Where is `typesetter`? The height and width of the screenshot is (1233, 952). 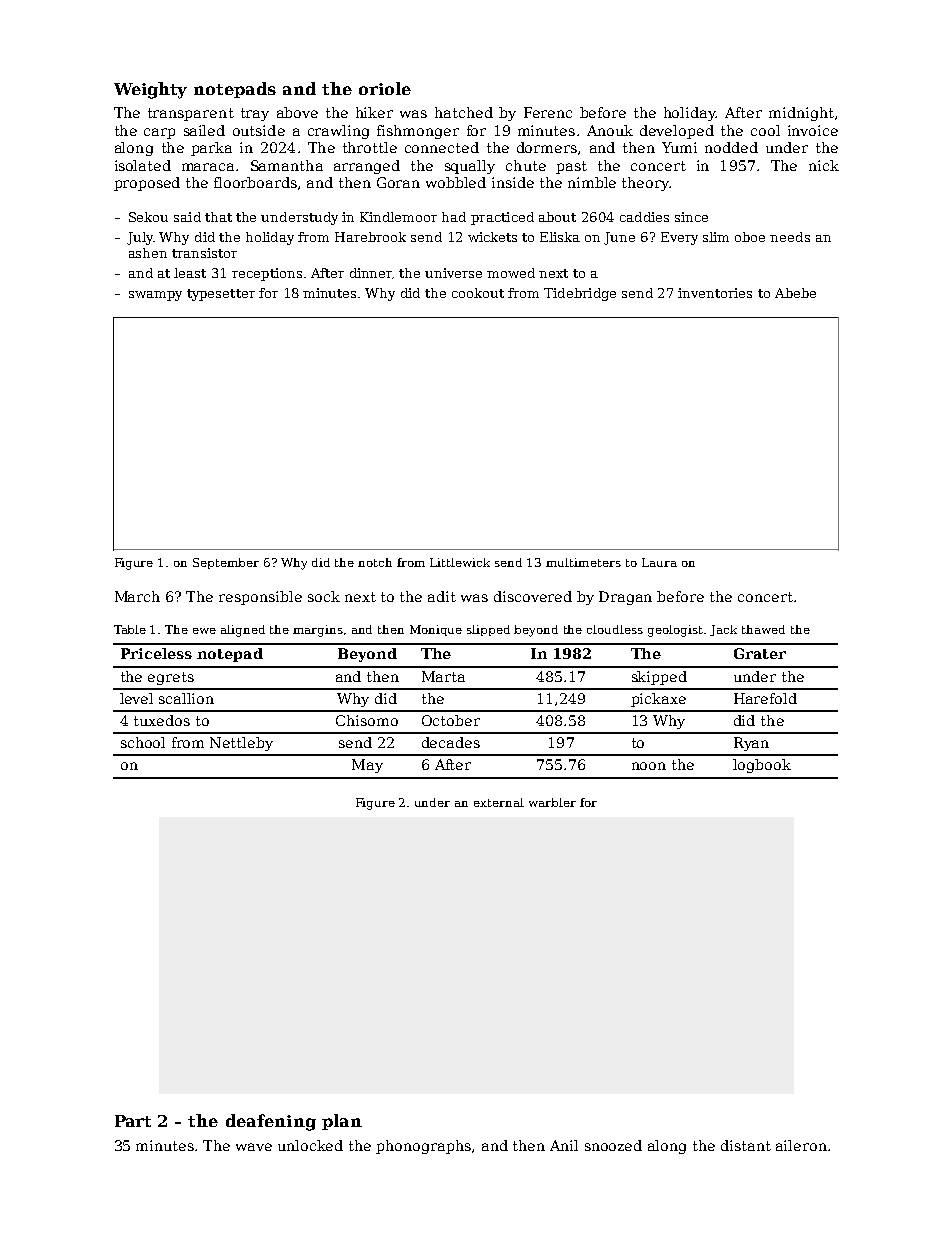 typesetter is located at coordinates (221, 295).
